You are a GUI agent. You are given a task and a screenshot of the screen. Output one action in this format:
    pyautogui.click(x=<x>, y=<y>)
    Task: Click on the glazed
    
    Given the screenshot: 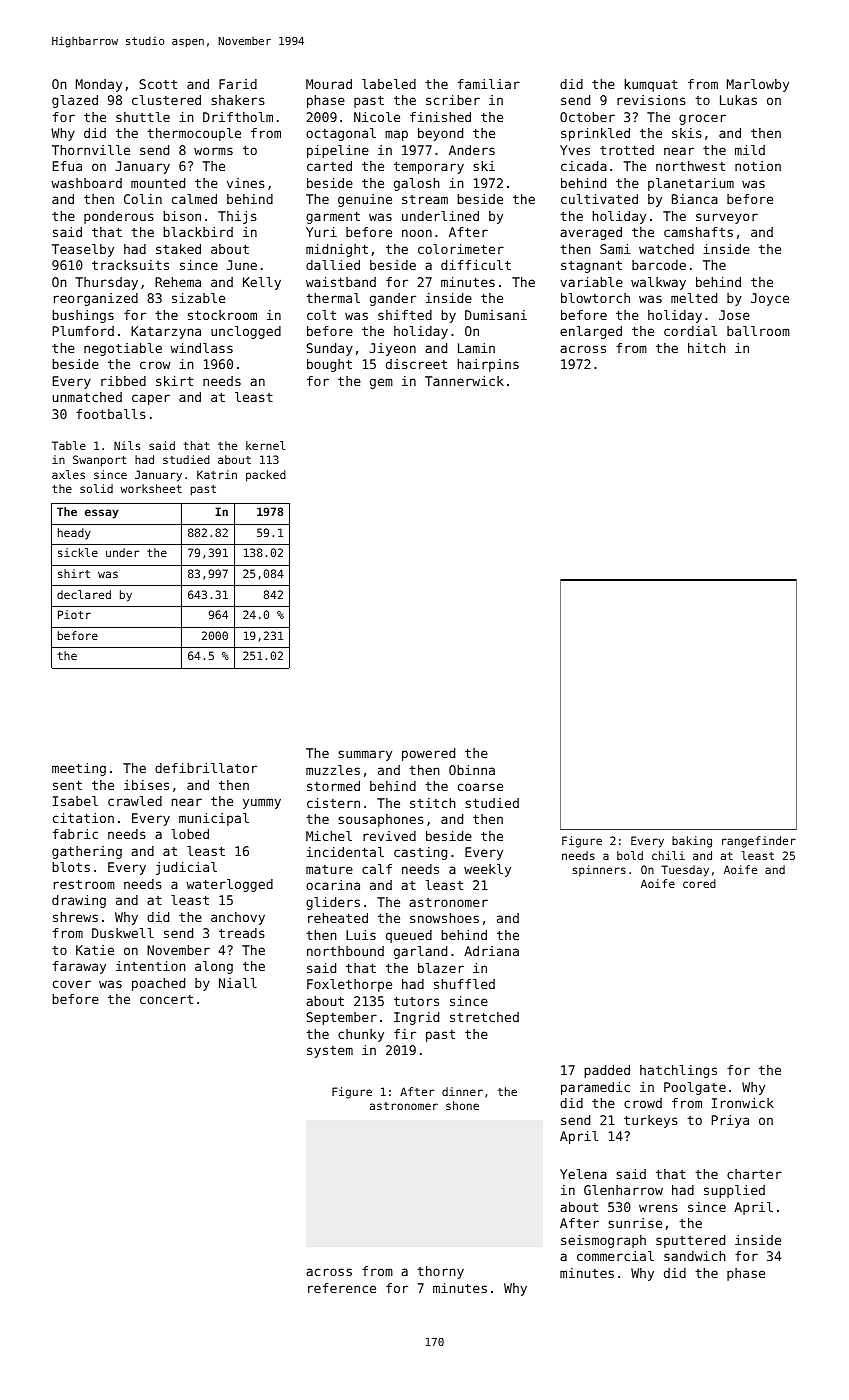 What is the action you would take?
    pyautogui.click(x=75, y=101)
